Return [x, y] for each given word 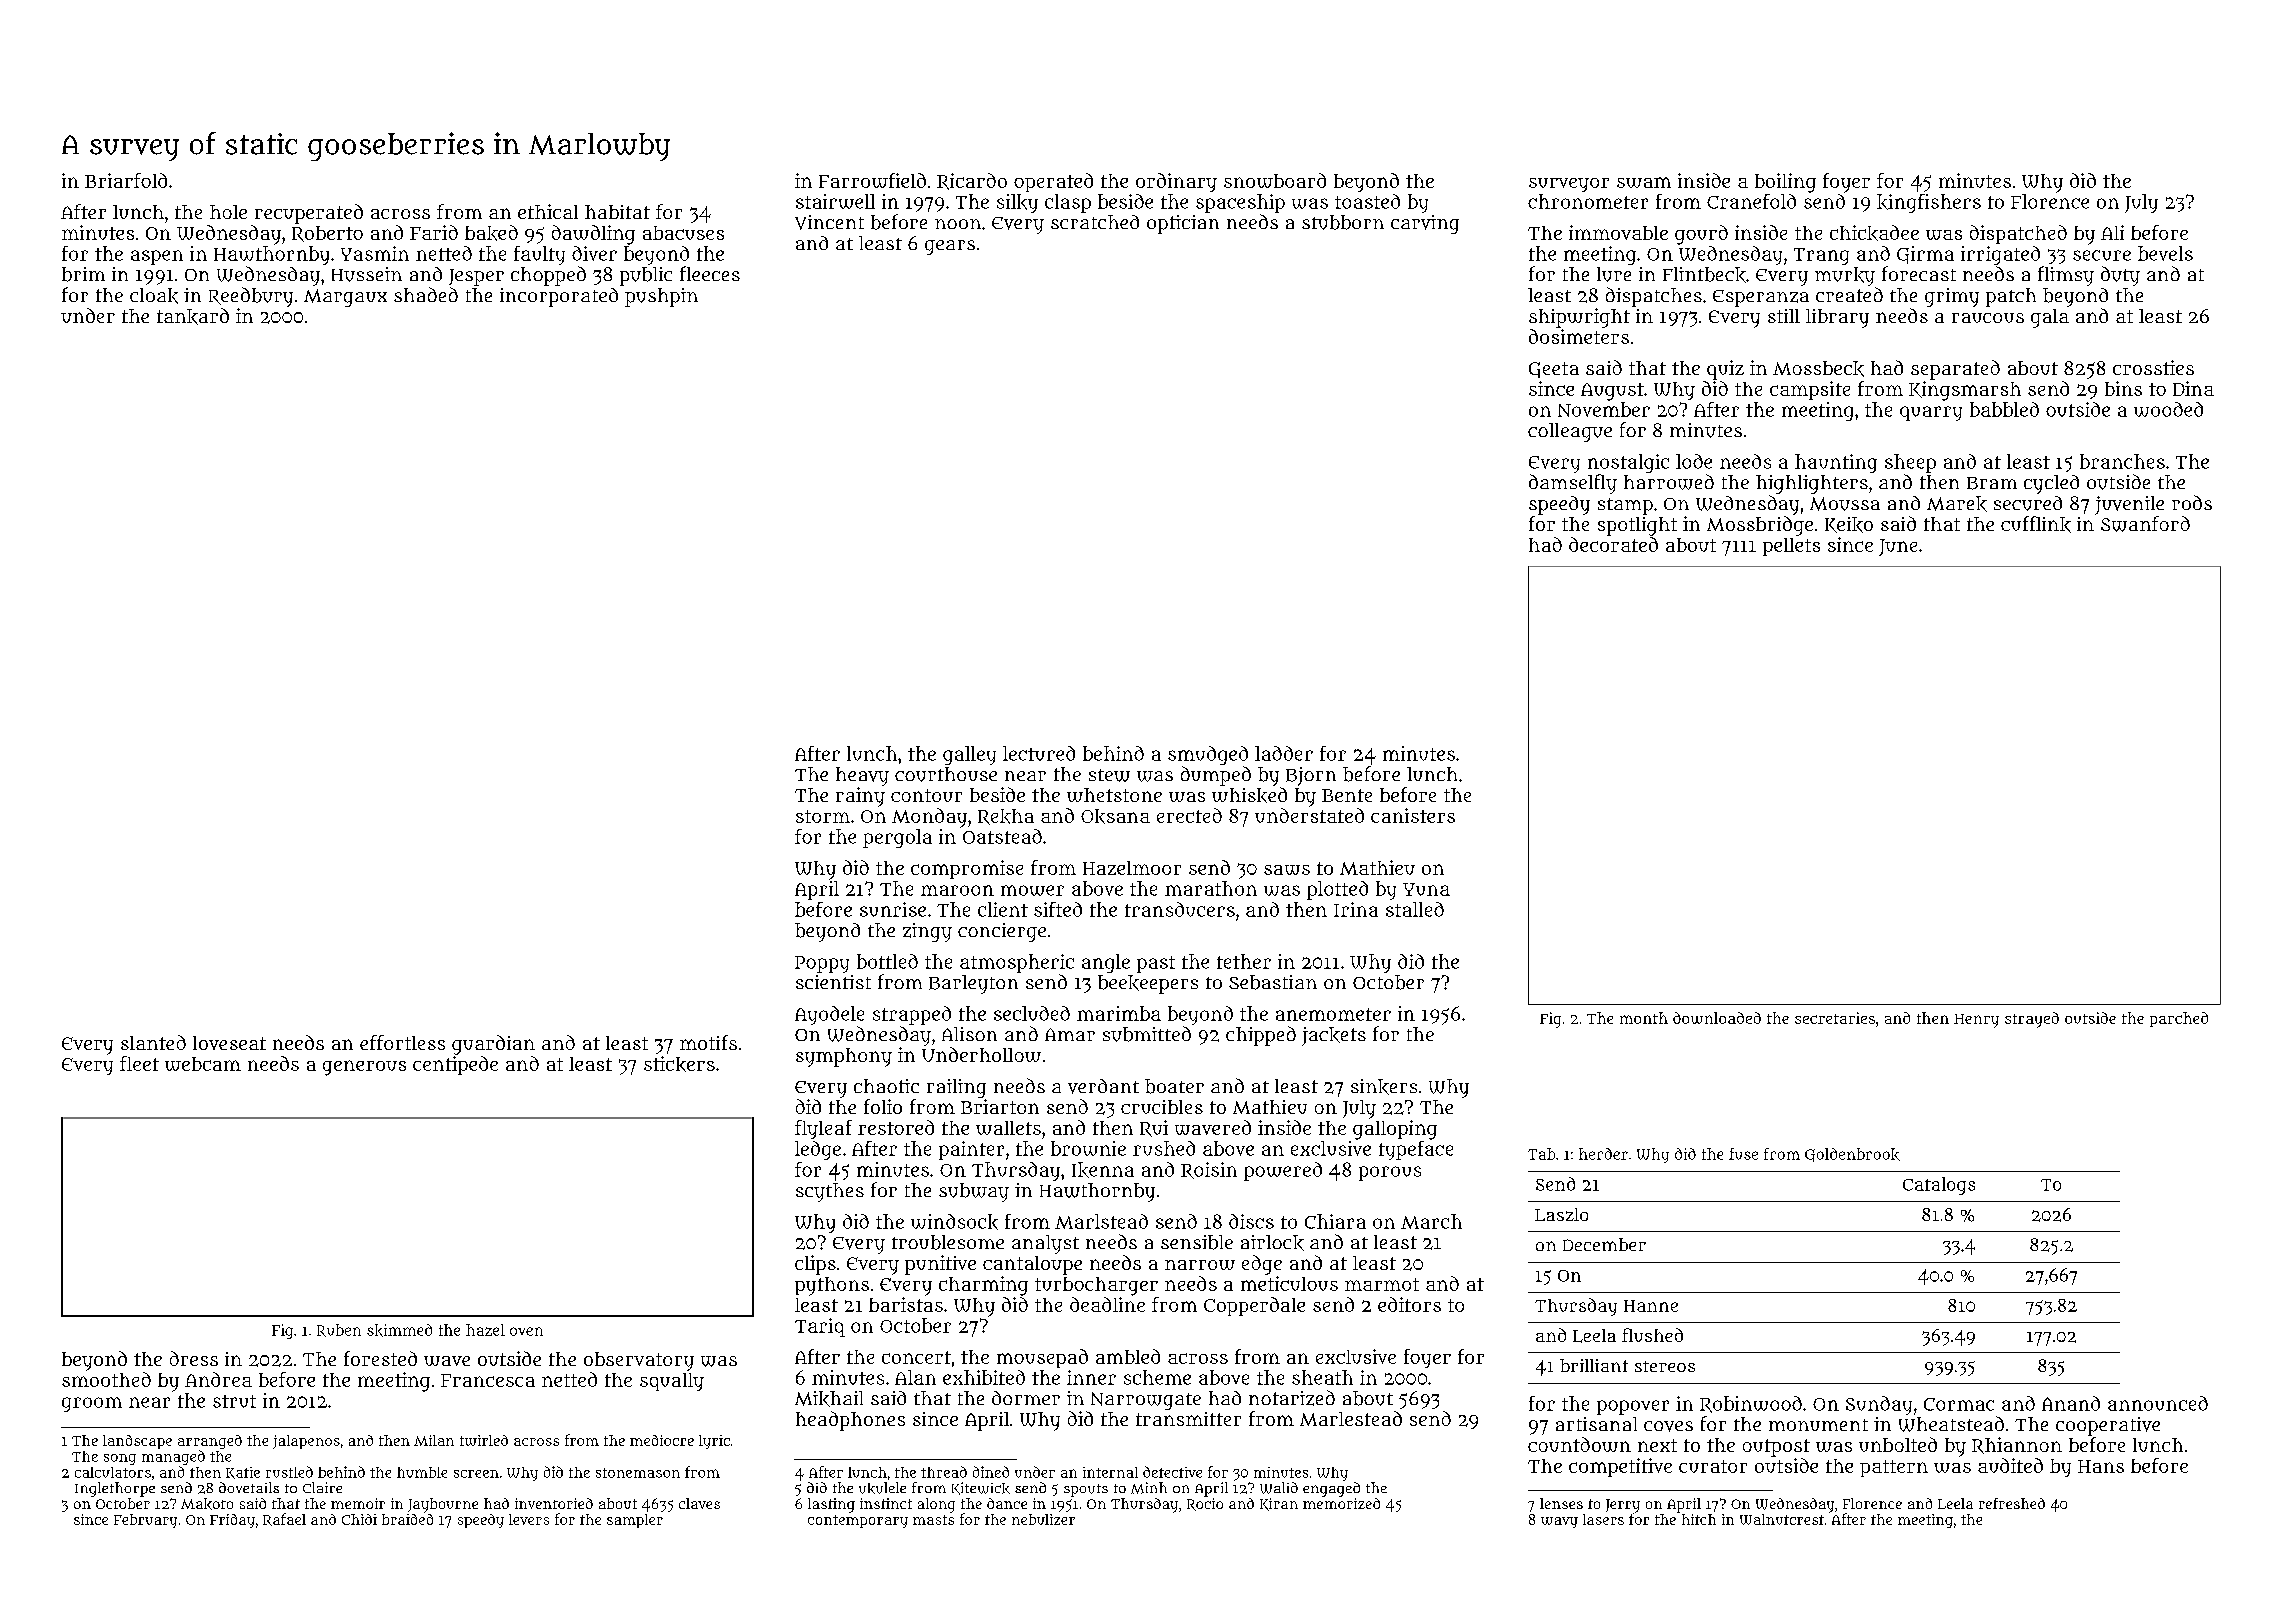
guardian [493, 1045]
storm [823, 816]
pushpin [661, 297]
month [1644, 1018]
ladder [1284, 753]
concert [916, 1357]
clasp [1068, 203]
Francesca [488, 1380]
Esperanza [1761, 298]
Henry [1976, 1021]
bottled [887, 961]
